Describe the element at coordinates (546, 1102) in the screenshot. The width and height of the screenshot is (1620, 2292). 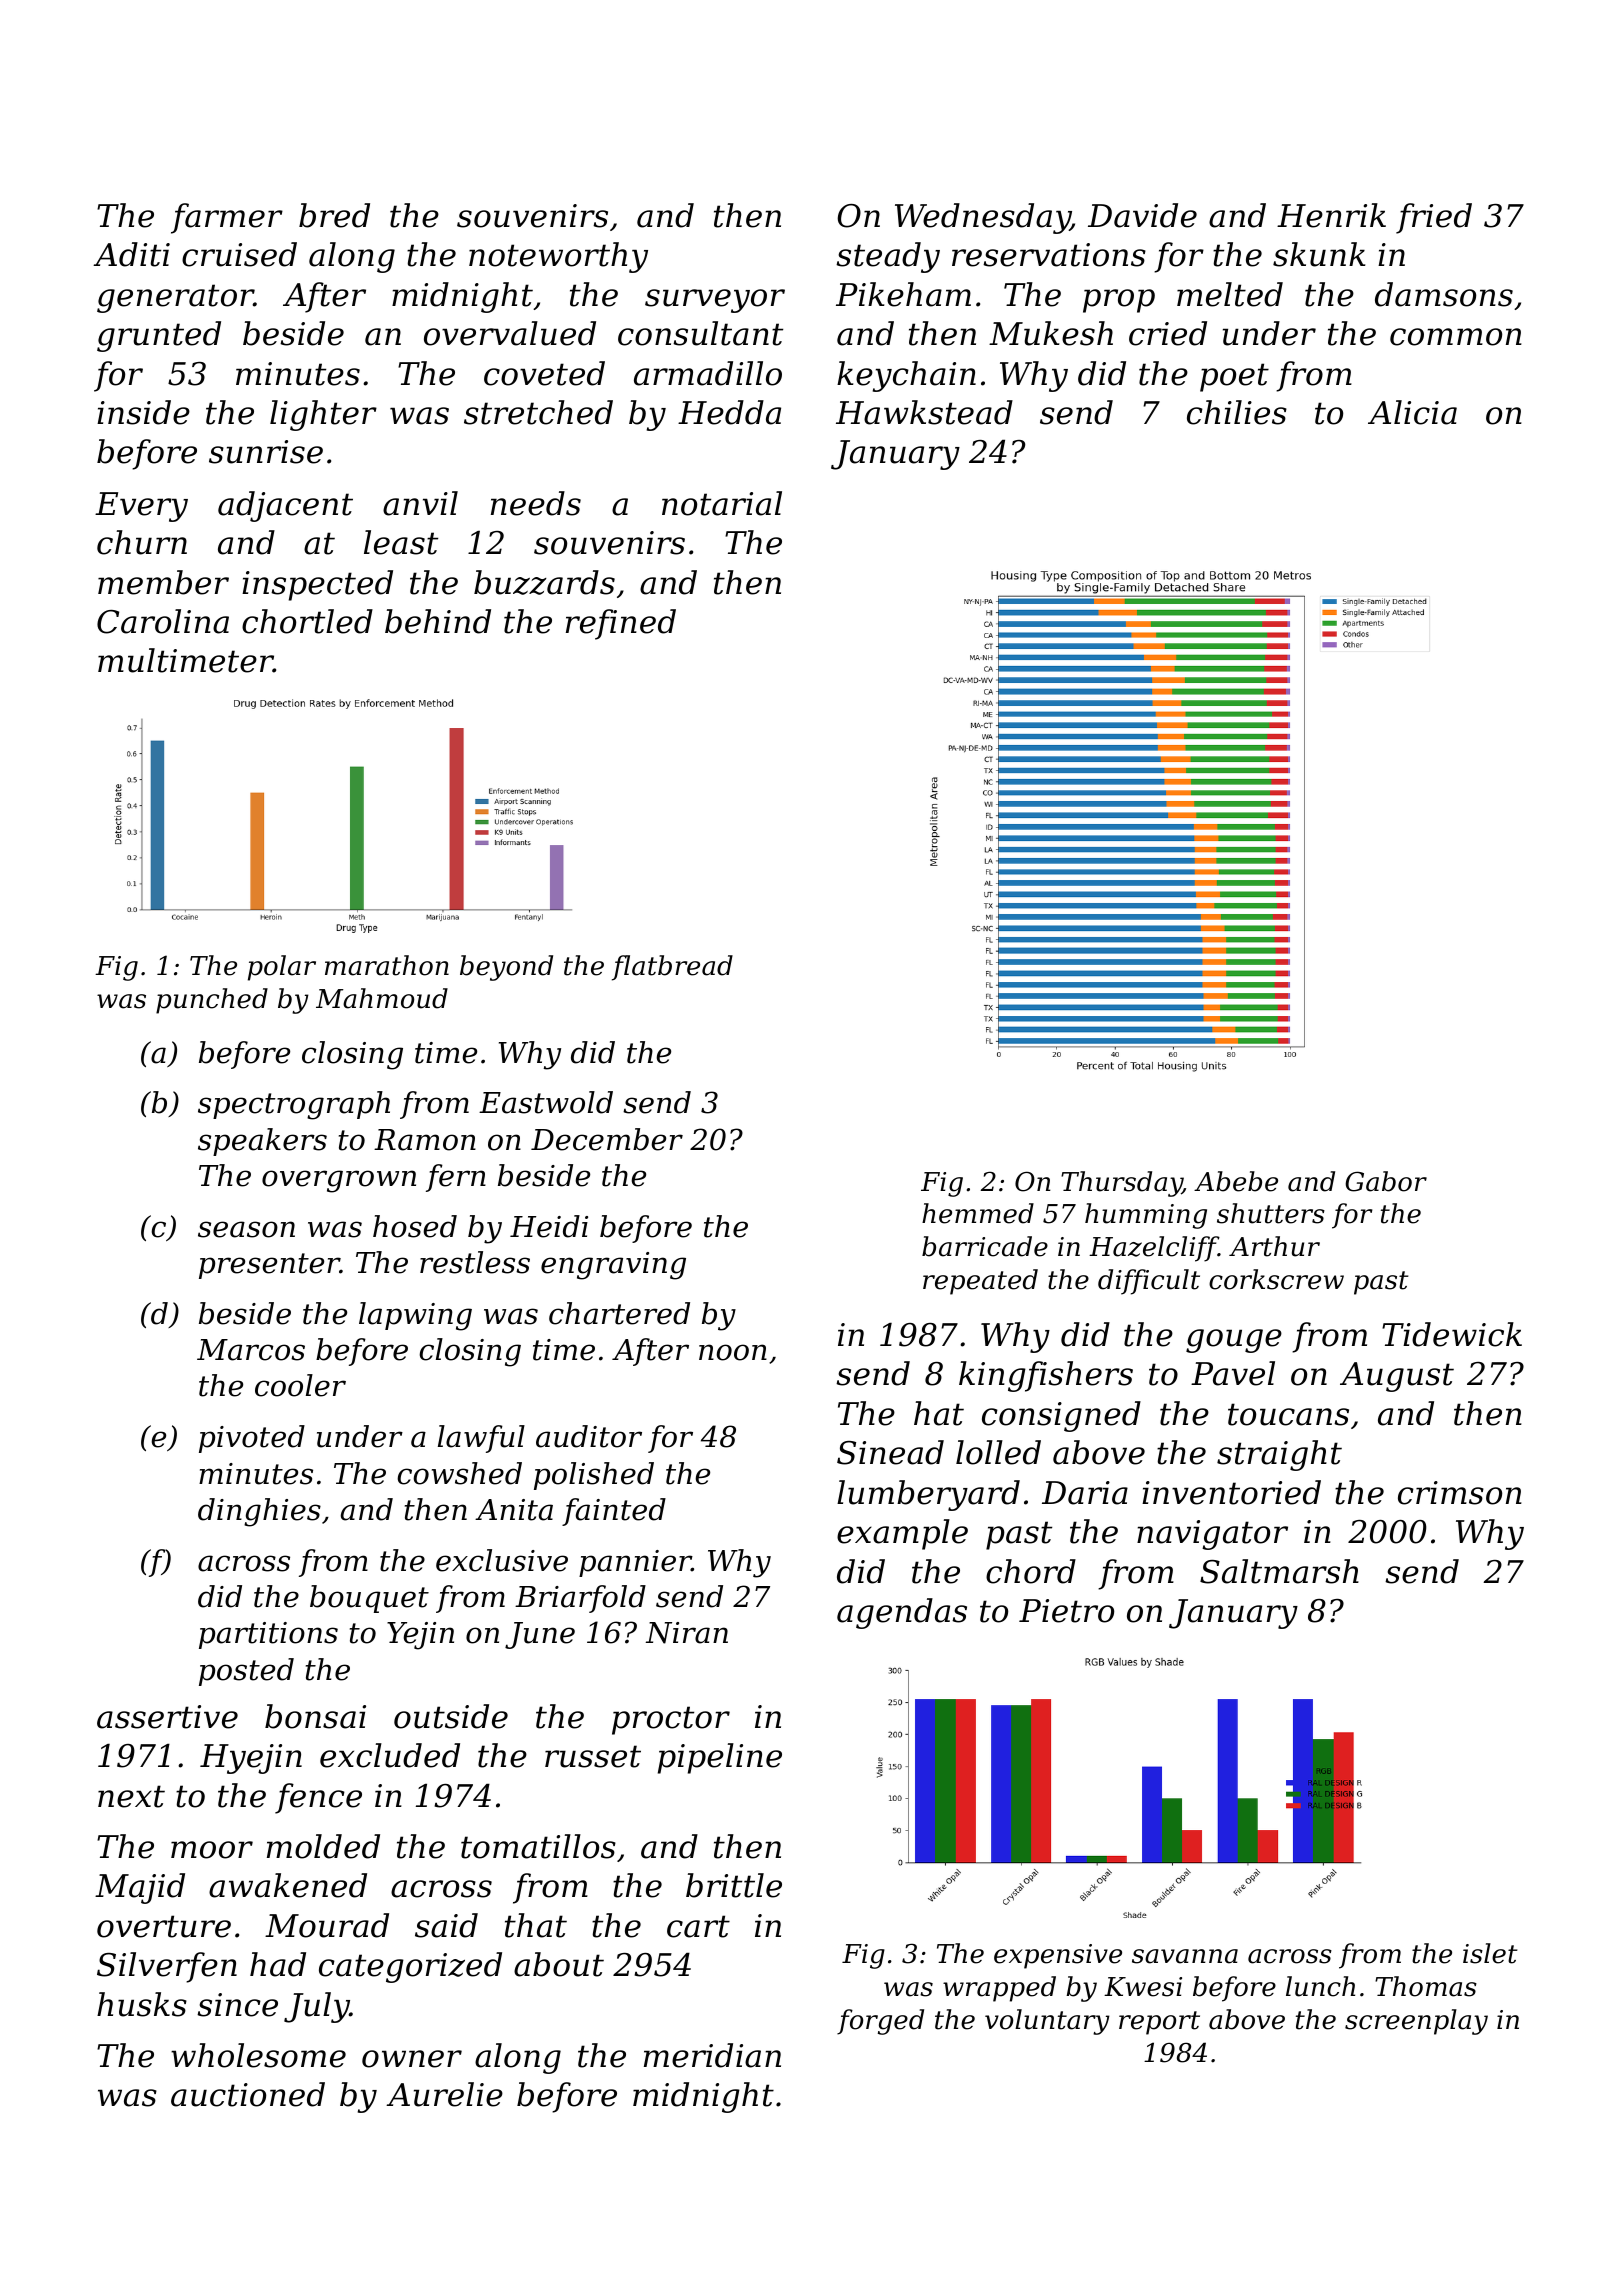
I see `Eastwold` at that location.
